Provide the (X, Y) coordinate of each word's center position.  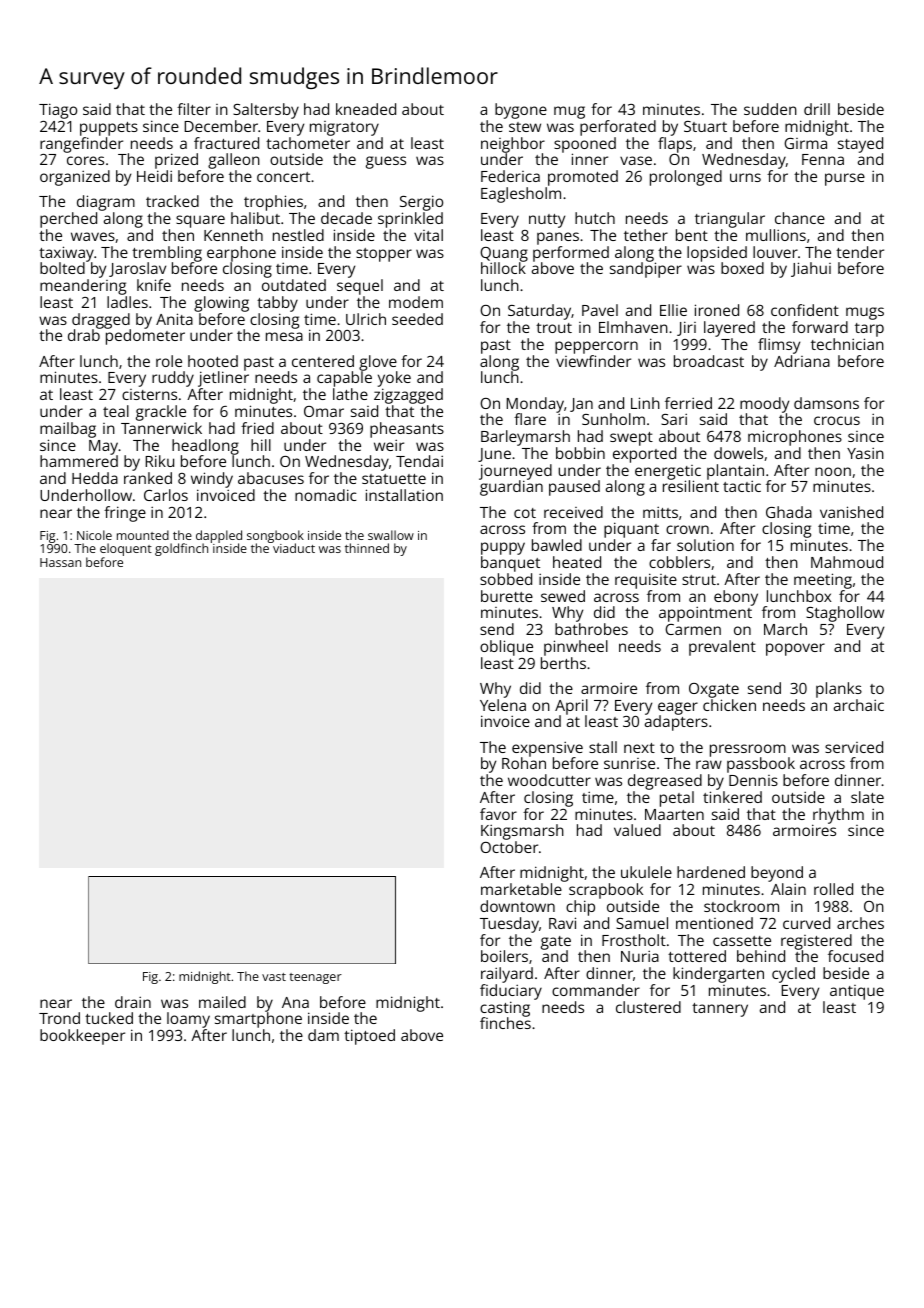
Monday (535, 405)
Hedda (95, 478)
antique (857, 992)
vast (274, 977)
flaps (675, 145)
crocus (837, 420)
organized (75, 178)
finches (505, 1023)
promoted (583, 178)
